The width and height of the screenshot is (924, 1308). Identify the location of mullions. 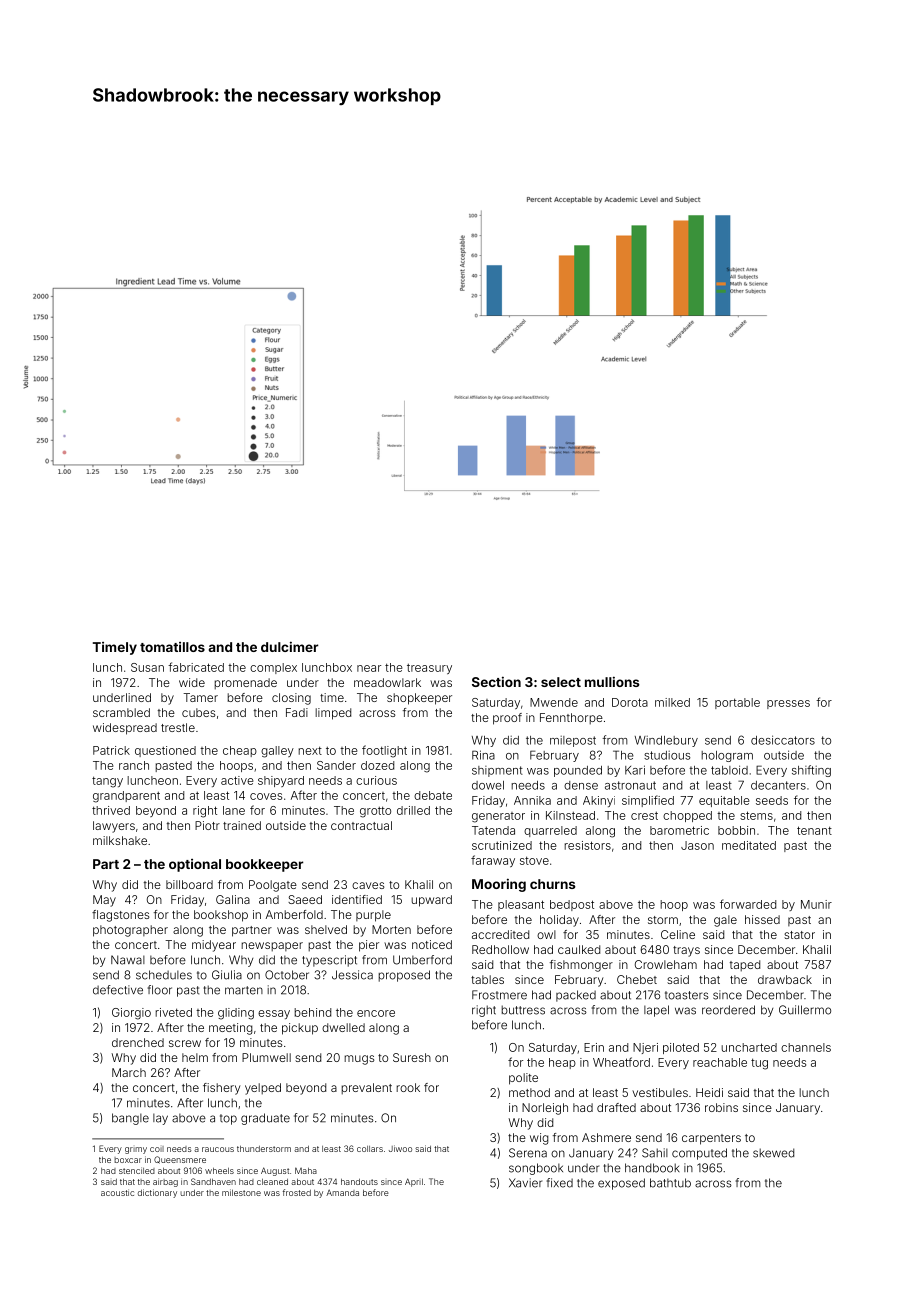
(612, 681).
